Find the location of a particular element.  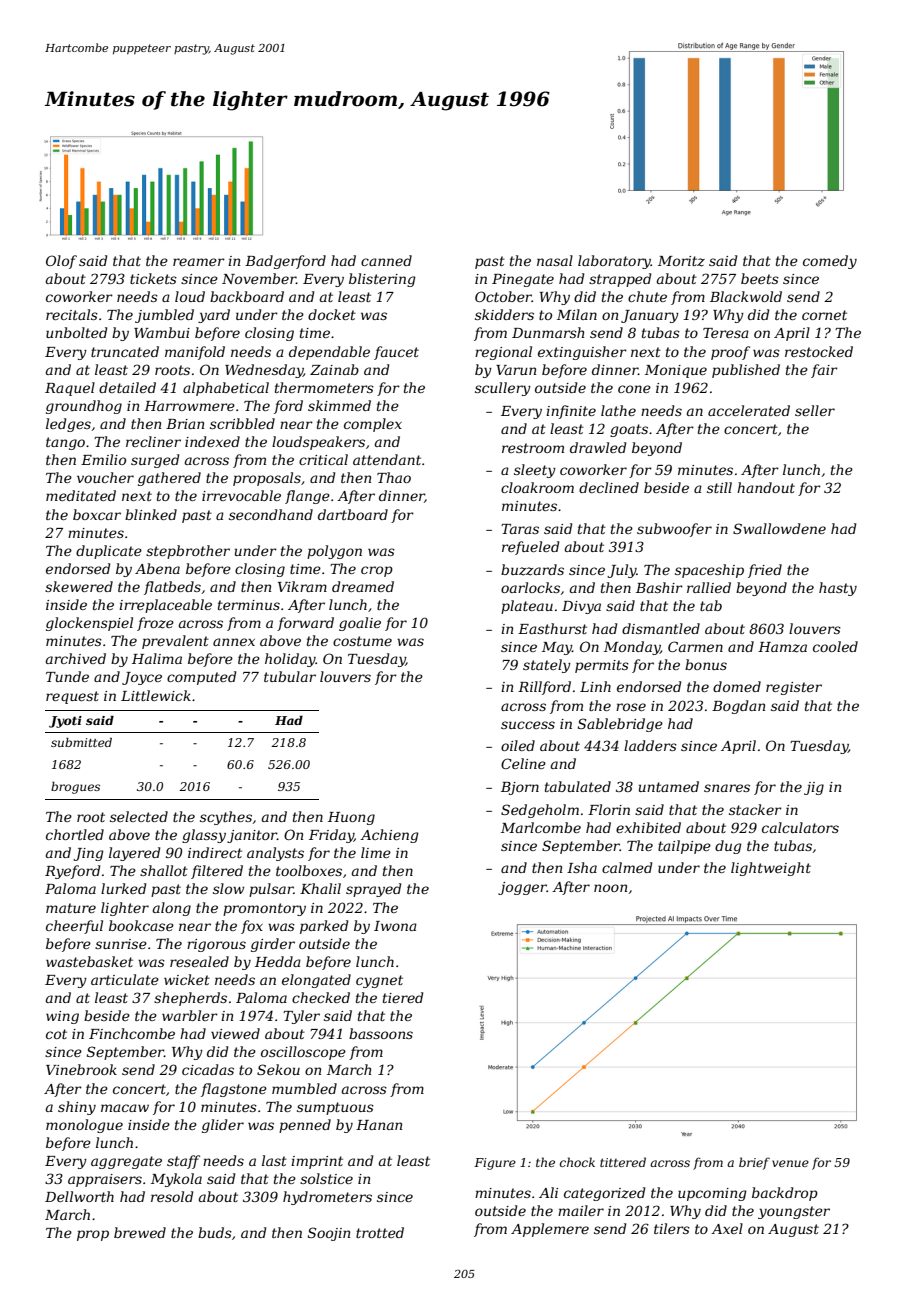

Monique is located at coordinates (676, 371).
